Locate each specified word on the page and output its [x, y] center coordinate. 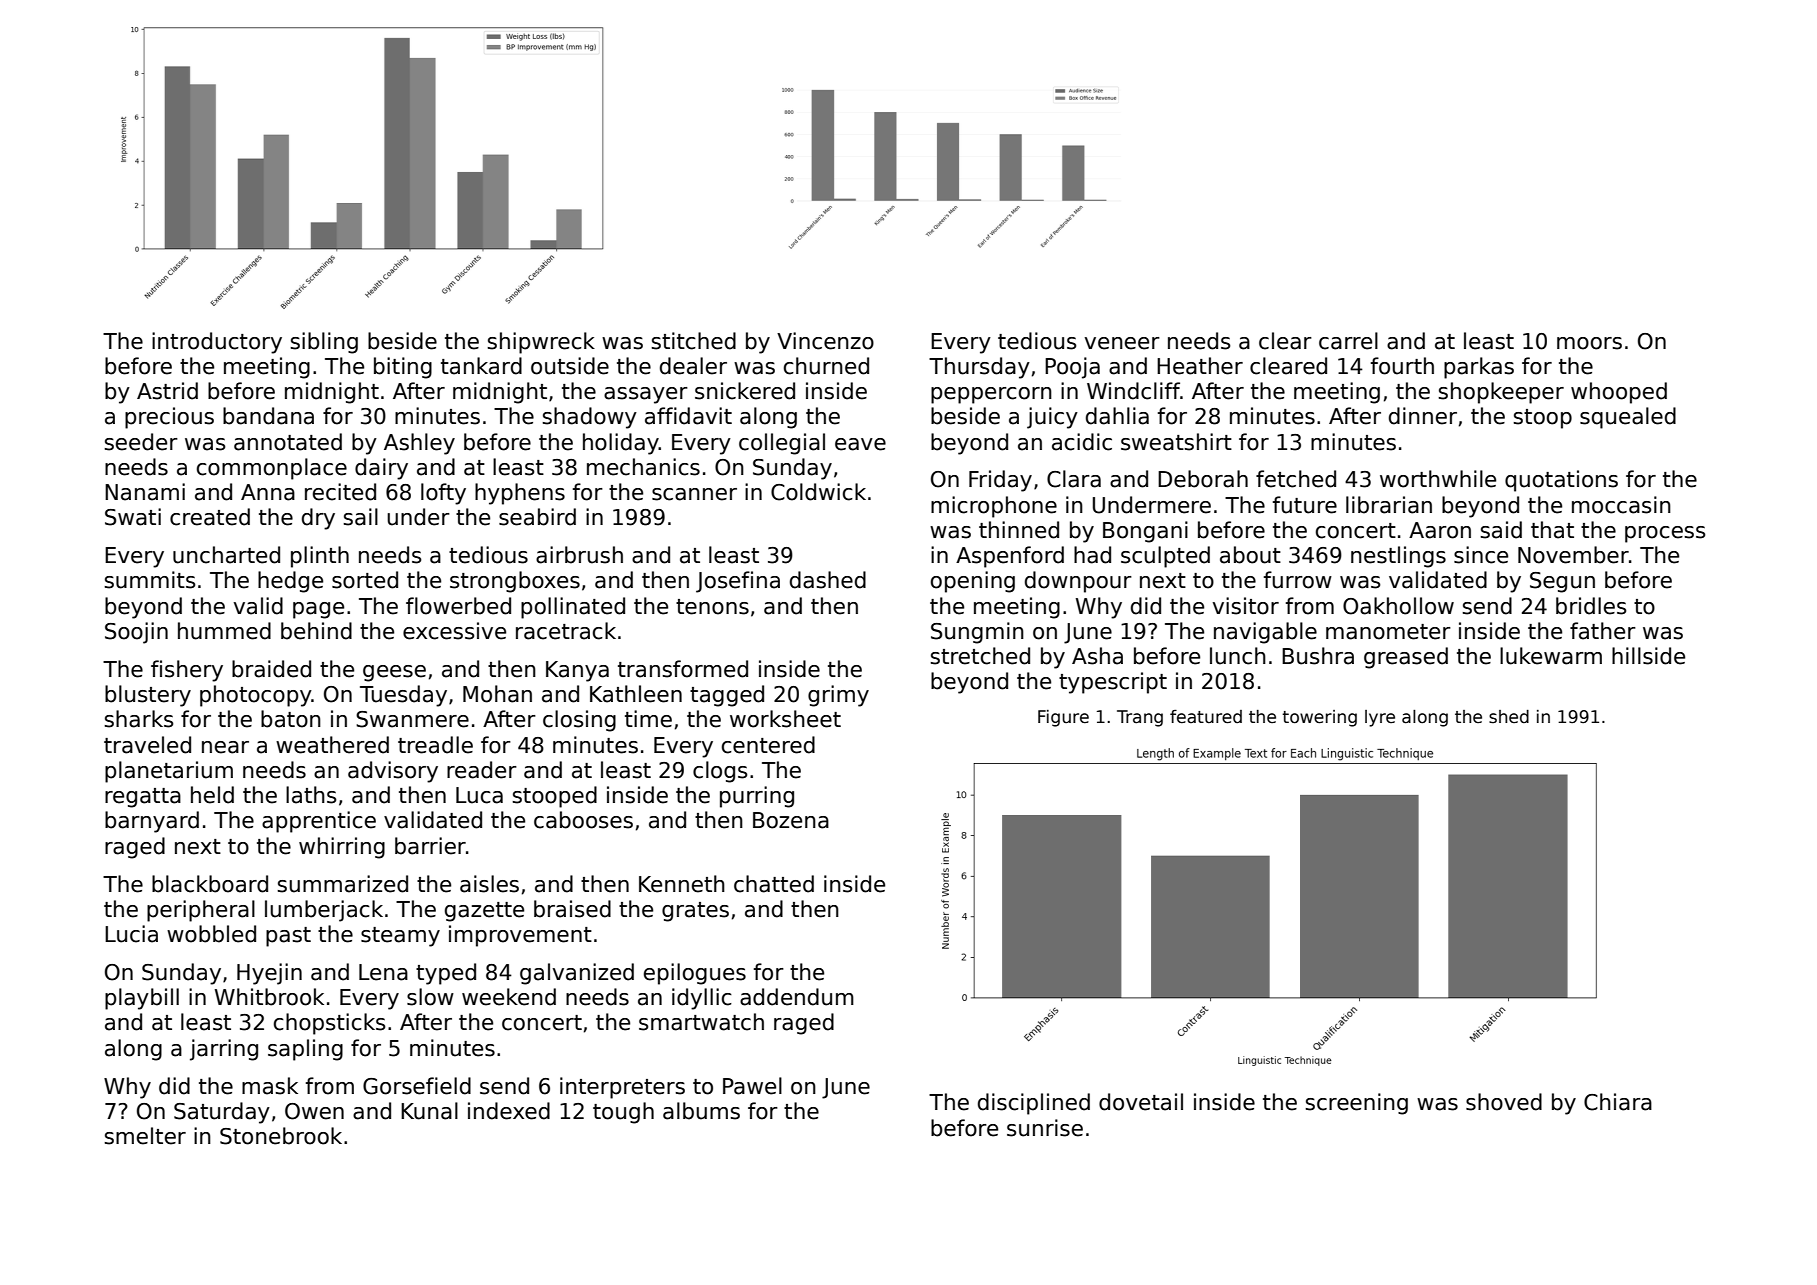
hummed [224, 631]
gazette [484, 912]
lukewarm [1551, 656]
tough [623, 1113]
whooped [1619, 393]
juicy [1052, 418]
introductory [217, 343]
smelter [145, 1136]
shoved [1504, 1102]
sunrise [1045, 1128]
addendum [797, 997]
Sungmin [977, 633]
